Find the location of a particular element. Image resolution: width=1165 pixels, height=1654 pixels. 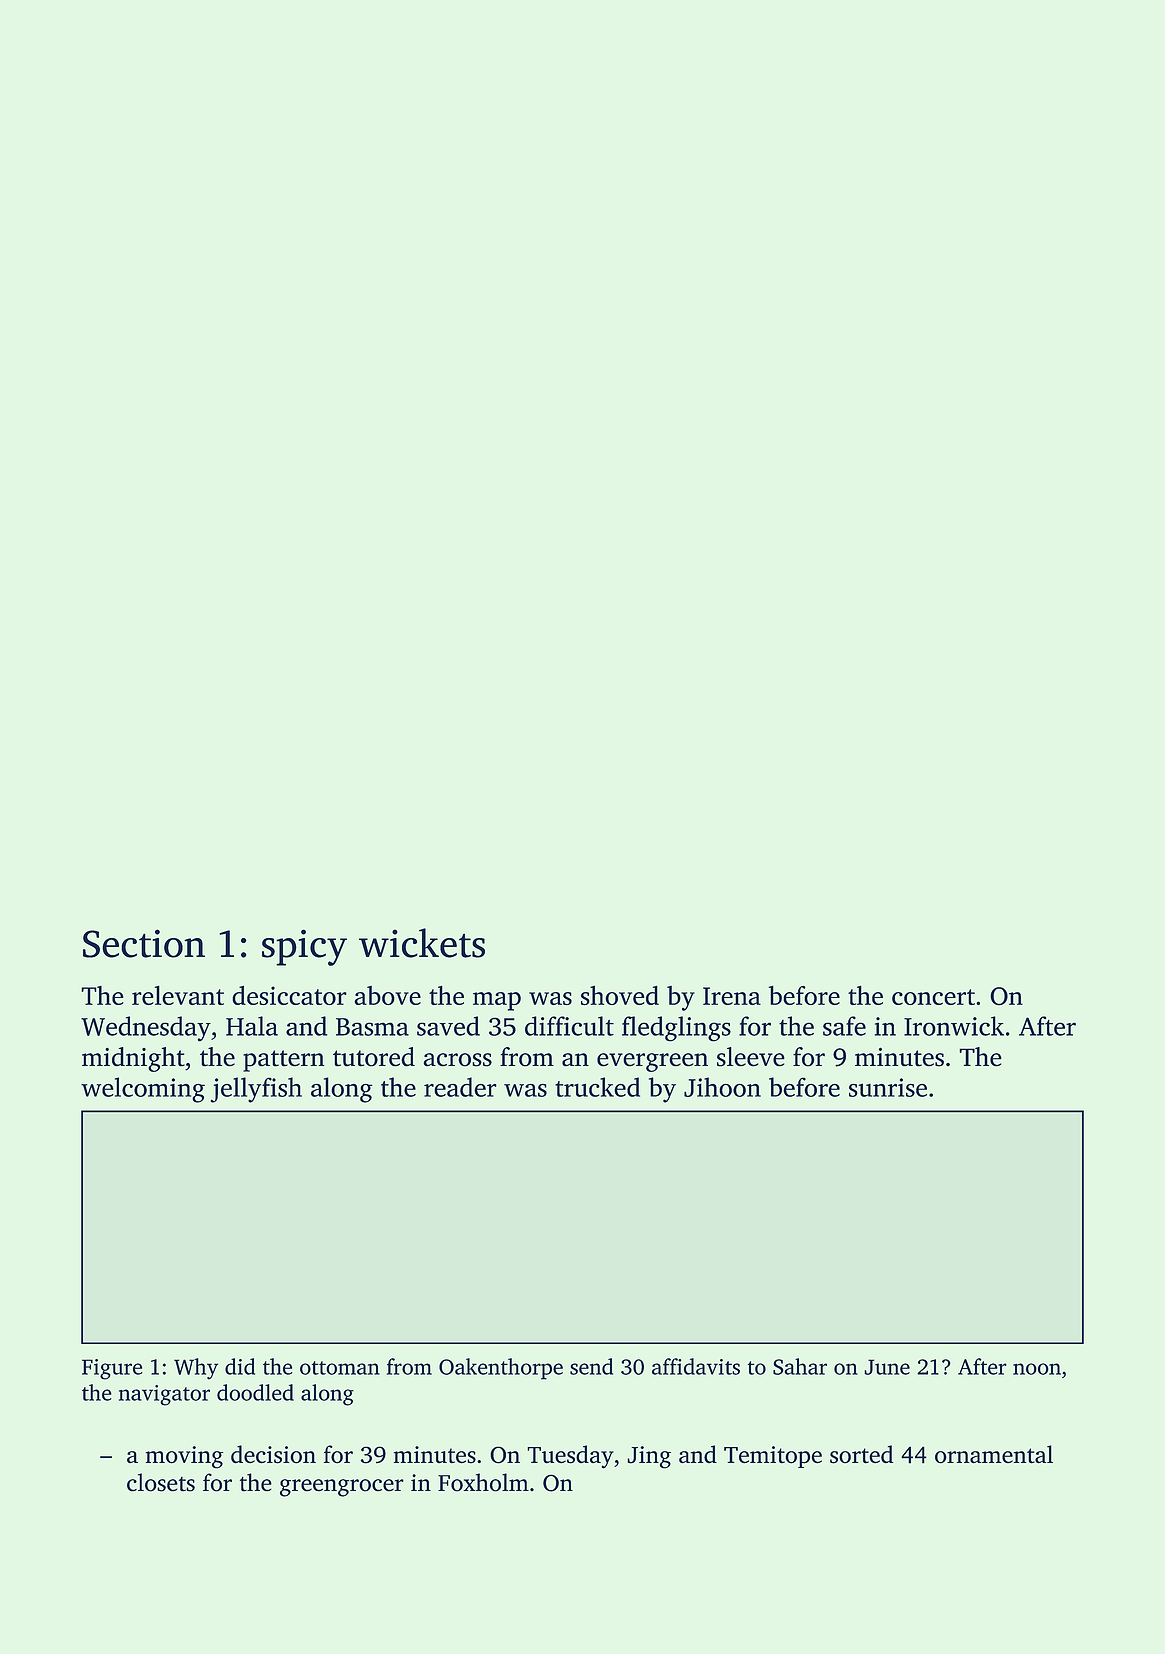

spicy is located at coordinates (304, 947).
